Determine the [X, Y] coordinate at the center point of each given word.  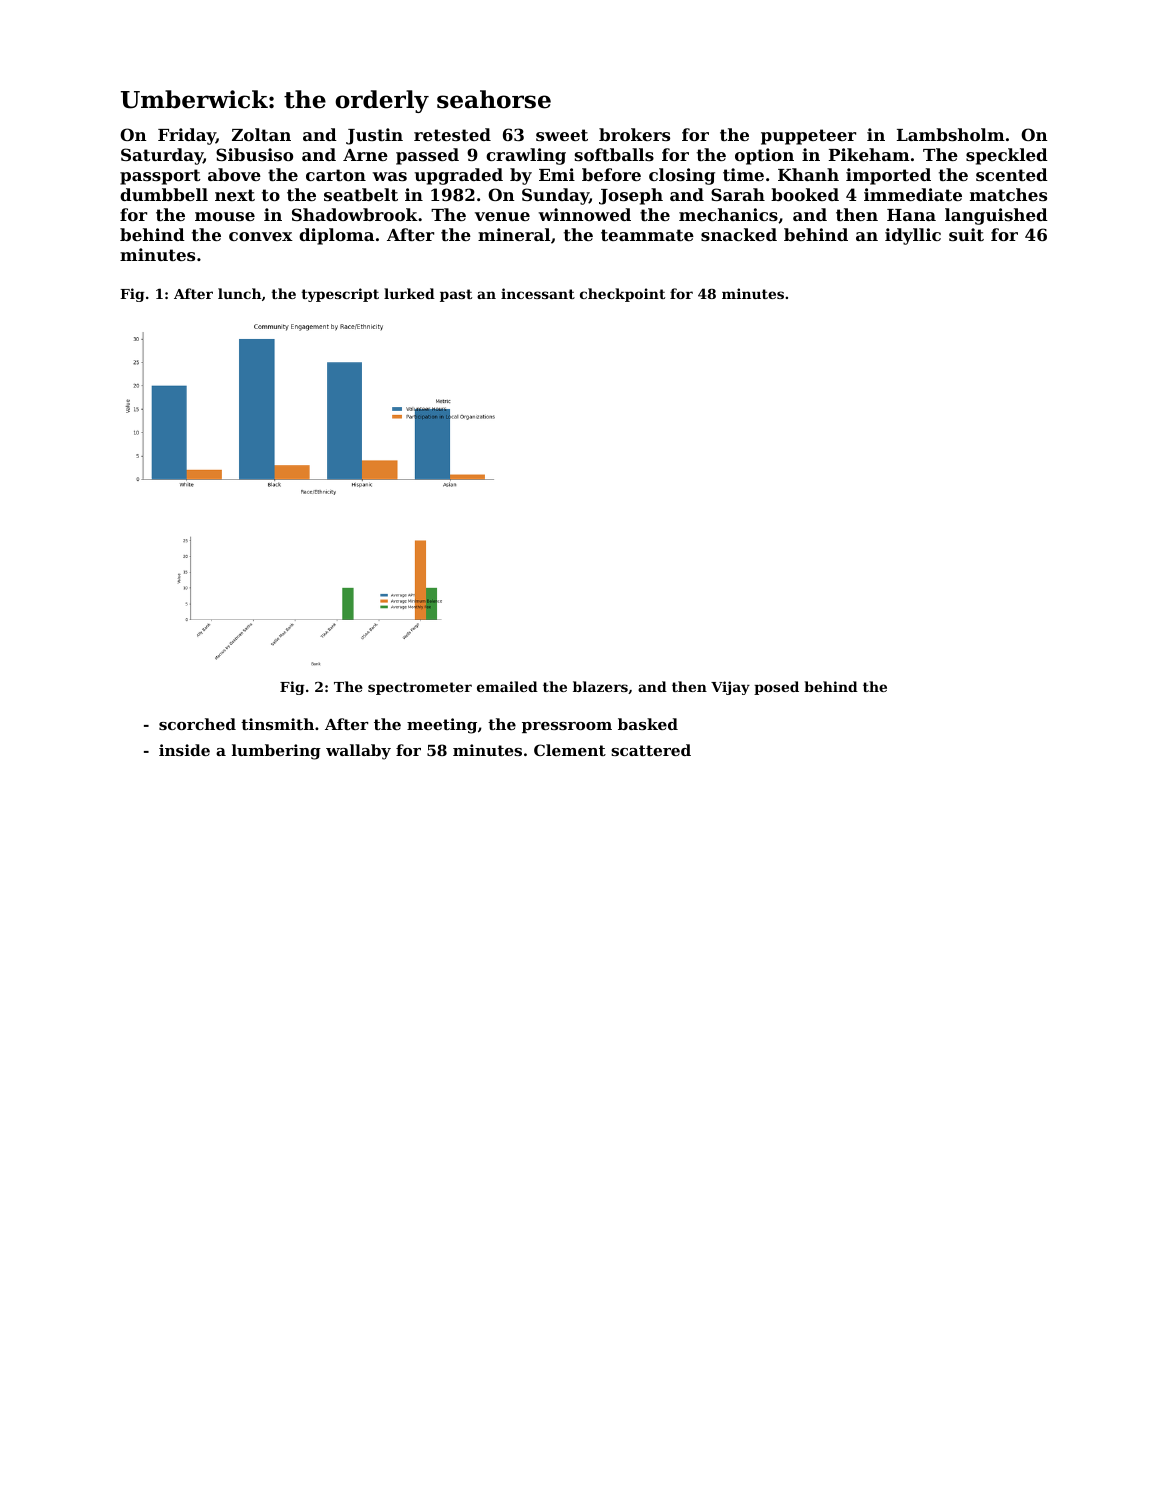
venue [502, 216]
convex [261, 236]
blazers [600, 686]
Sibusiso [254, 154]
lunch [239, 293]
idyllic [913, 236]
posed [776, 688]
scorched [197, 724]
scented [1012, 174]
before [611, 174]
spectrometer [420, 688]
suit [966, 234]
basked [648, 724]
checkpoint [622, 295]
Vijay [730, 688]
